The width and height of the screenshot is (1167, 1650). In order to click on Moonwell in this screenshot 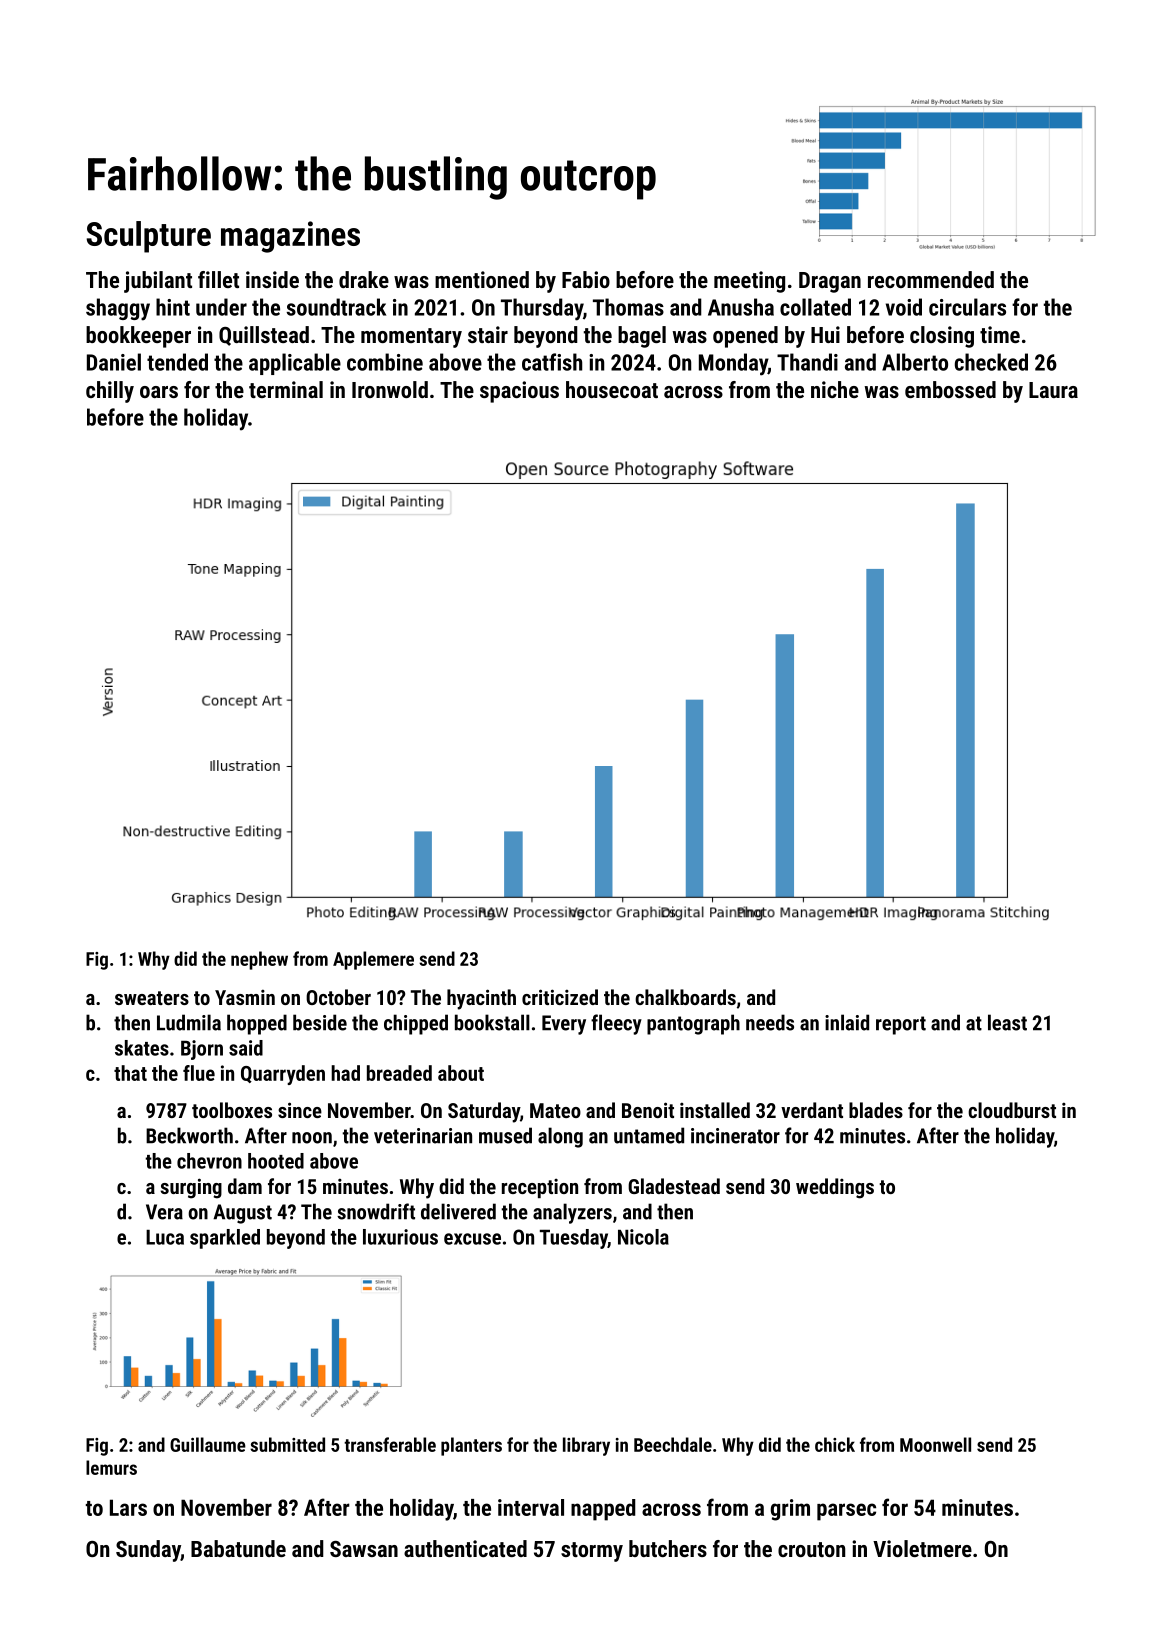, I will do `click(935, 1444)`.
